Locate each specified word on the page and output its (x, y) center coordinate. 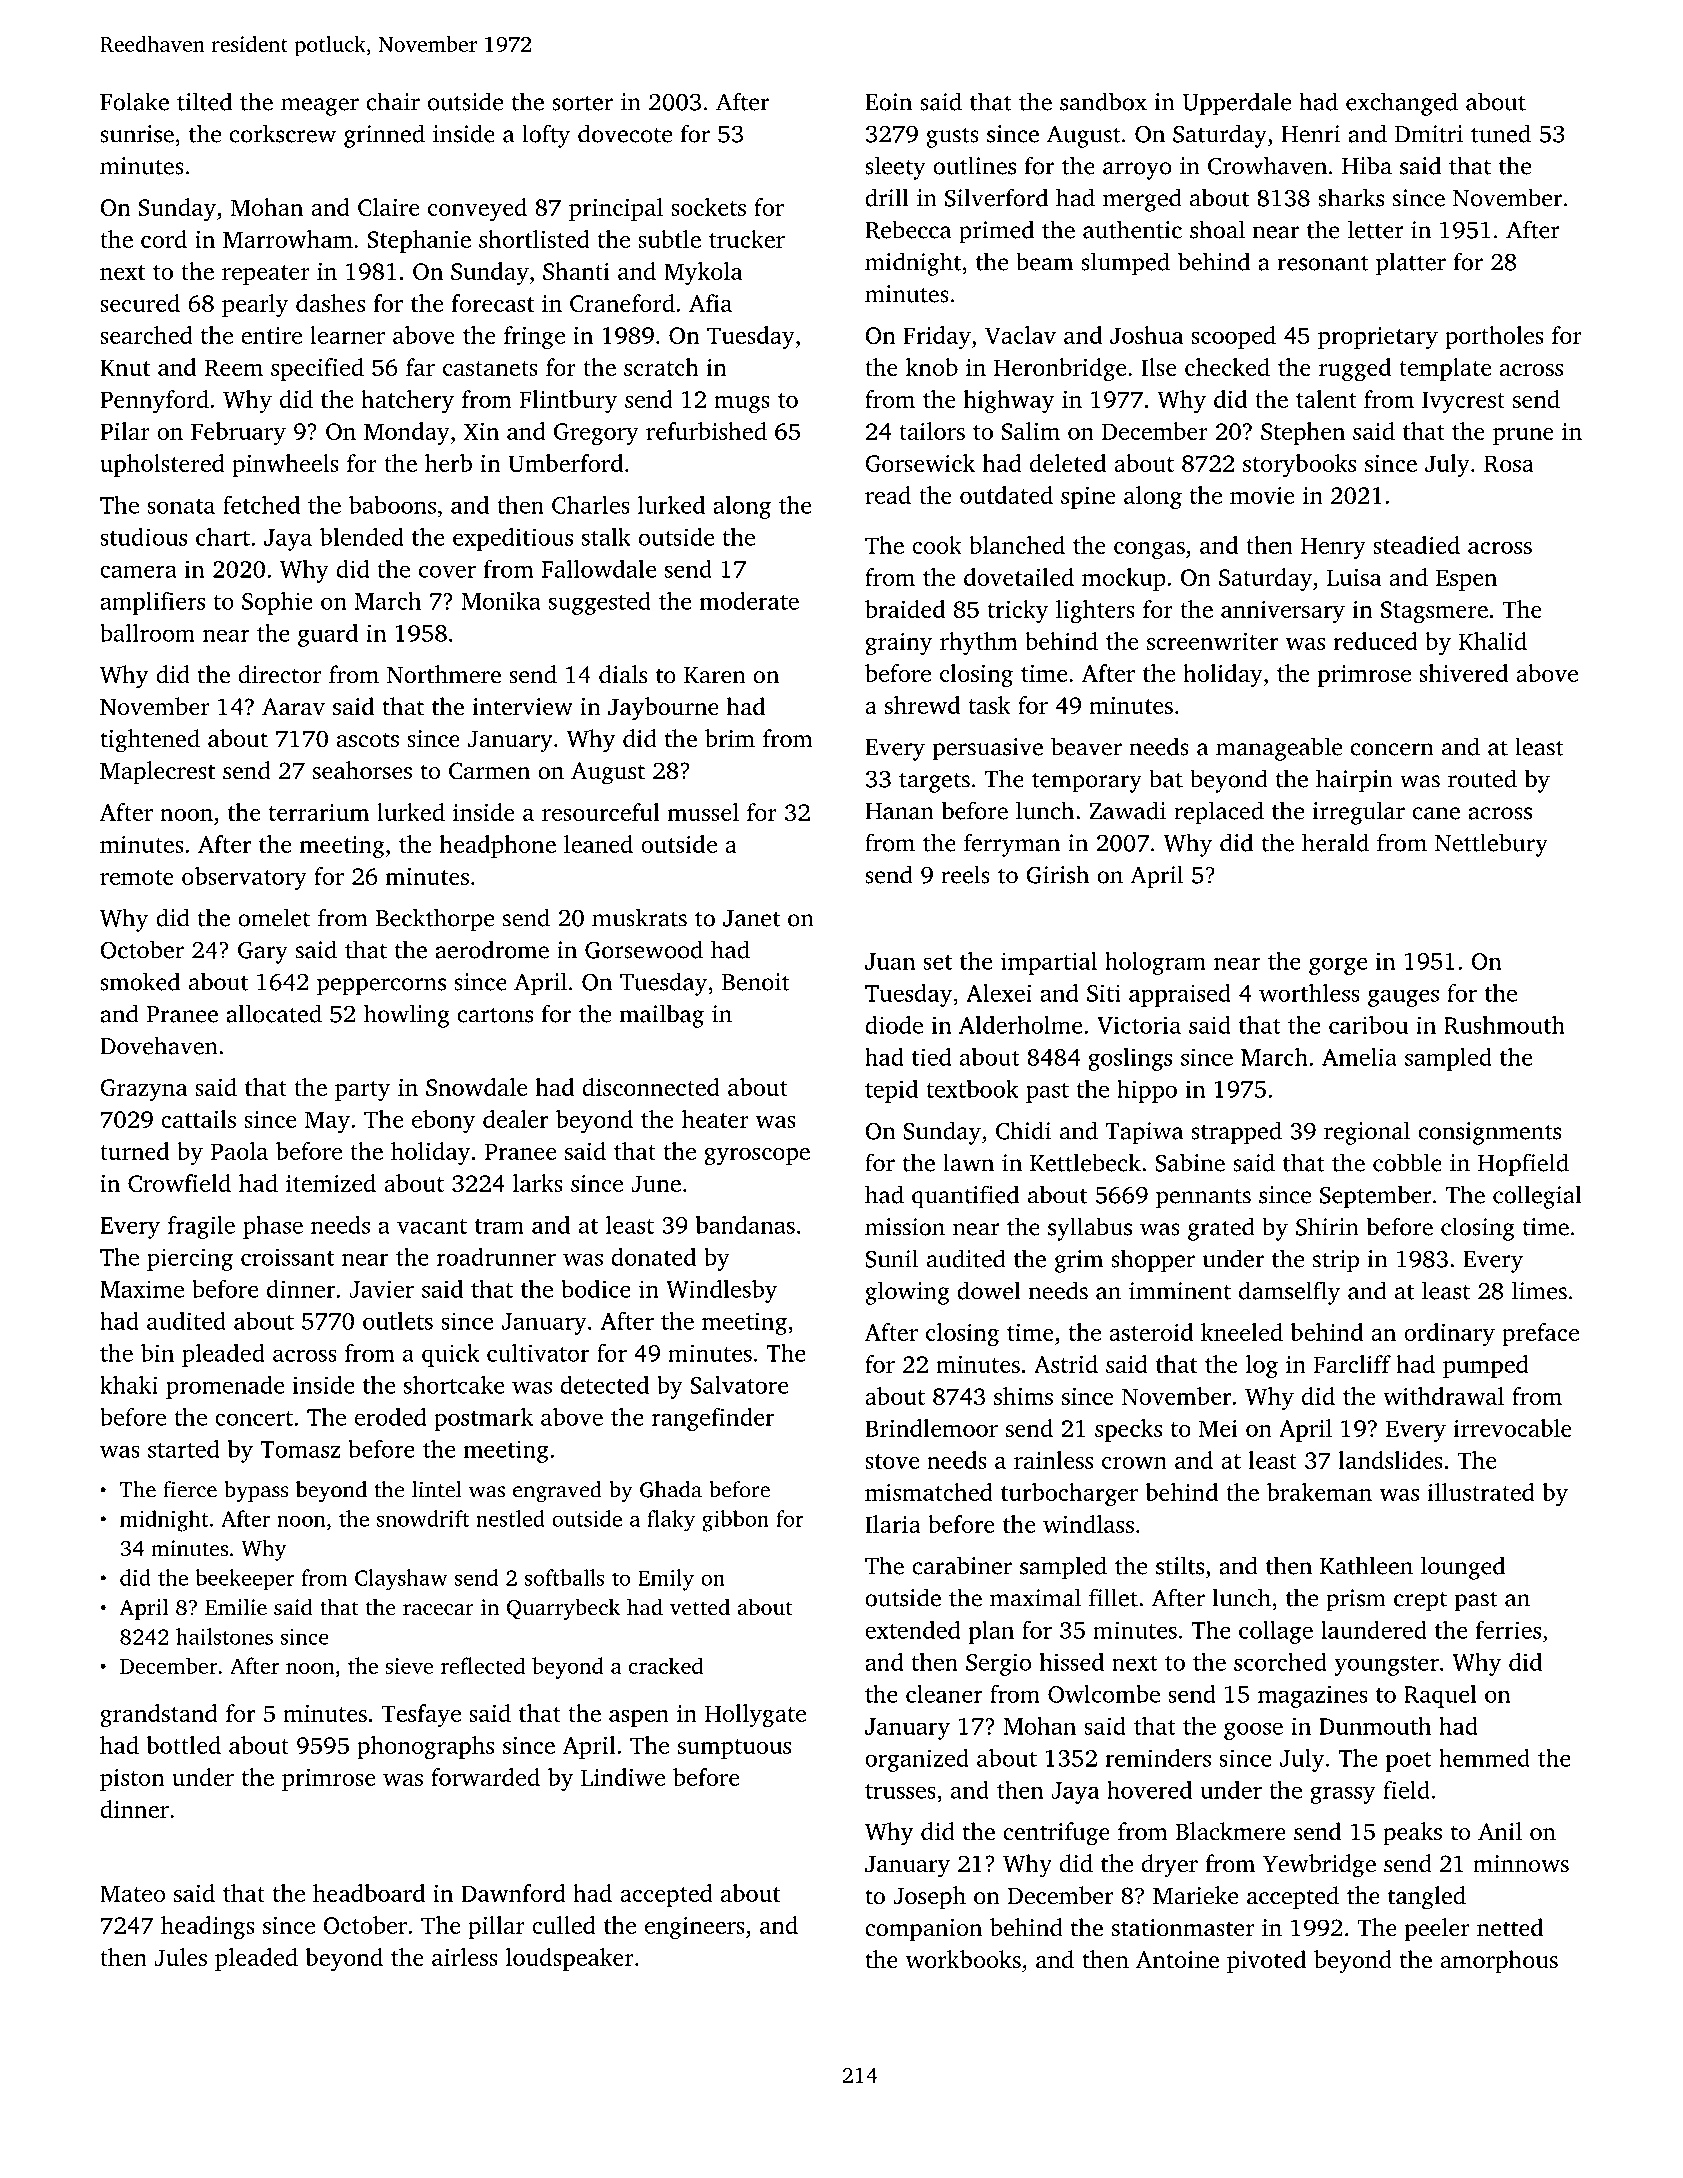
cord (164, 239)
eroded (390, 1417)
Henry (1333, 548)
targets (934, 783)
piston (132, 1780)
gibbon (735, 1521)
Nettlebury (1491, 845)
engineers (695, 1928)
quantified (965, 1197)
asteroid (1151, 1332)
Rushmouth (1504, 1025)
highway (1008, 401)
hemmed (1484, 1758)
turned (134, 1151)
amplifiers (152, 603)
